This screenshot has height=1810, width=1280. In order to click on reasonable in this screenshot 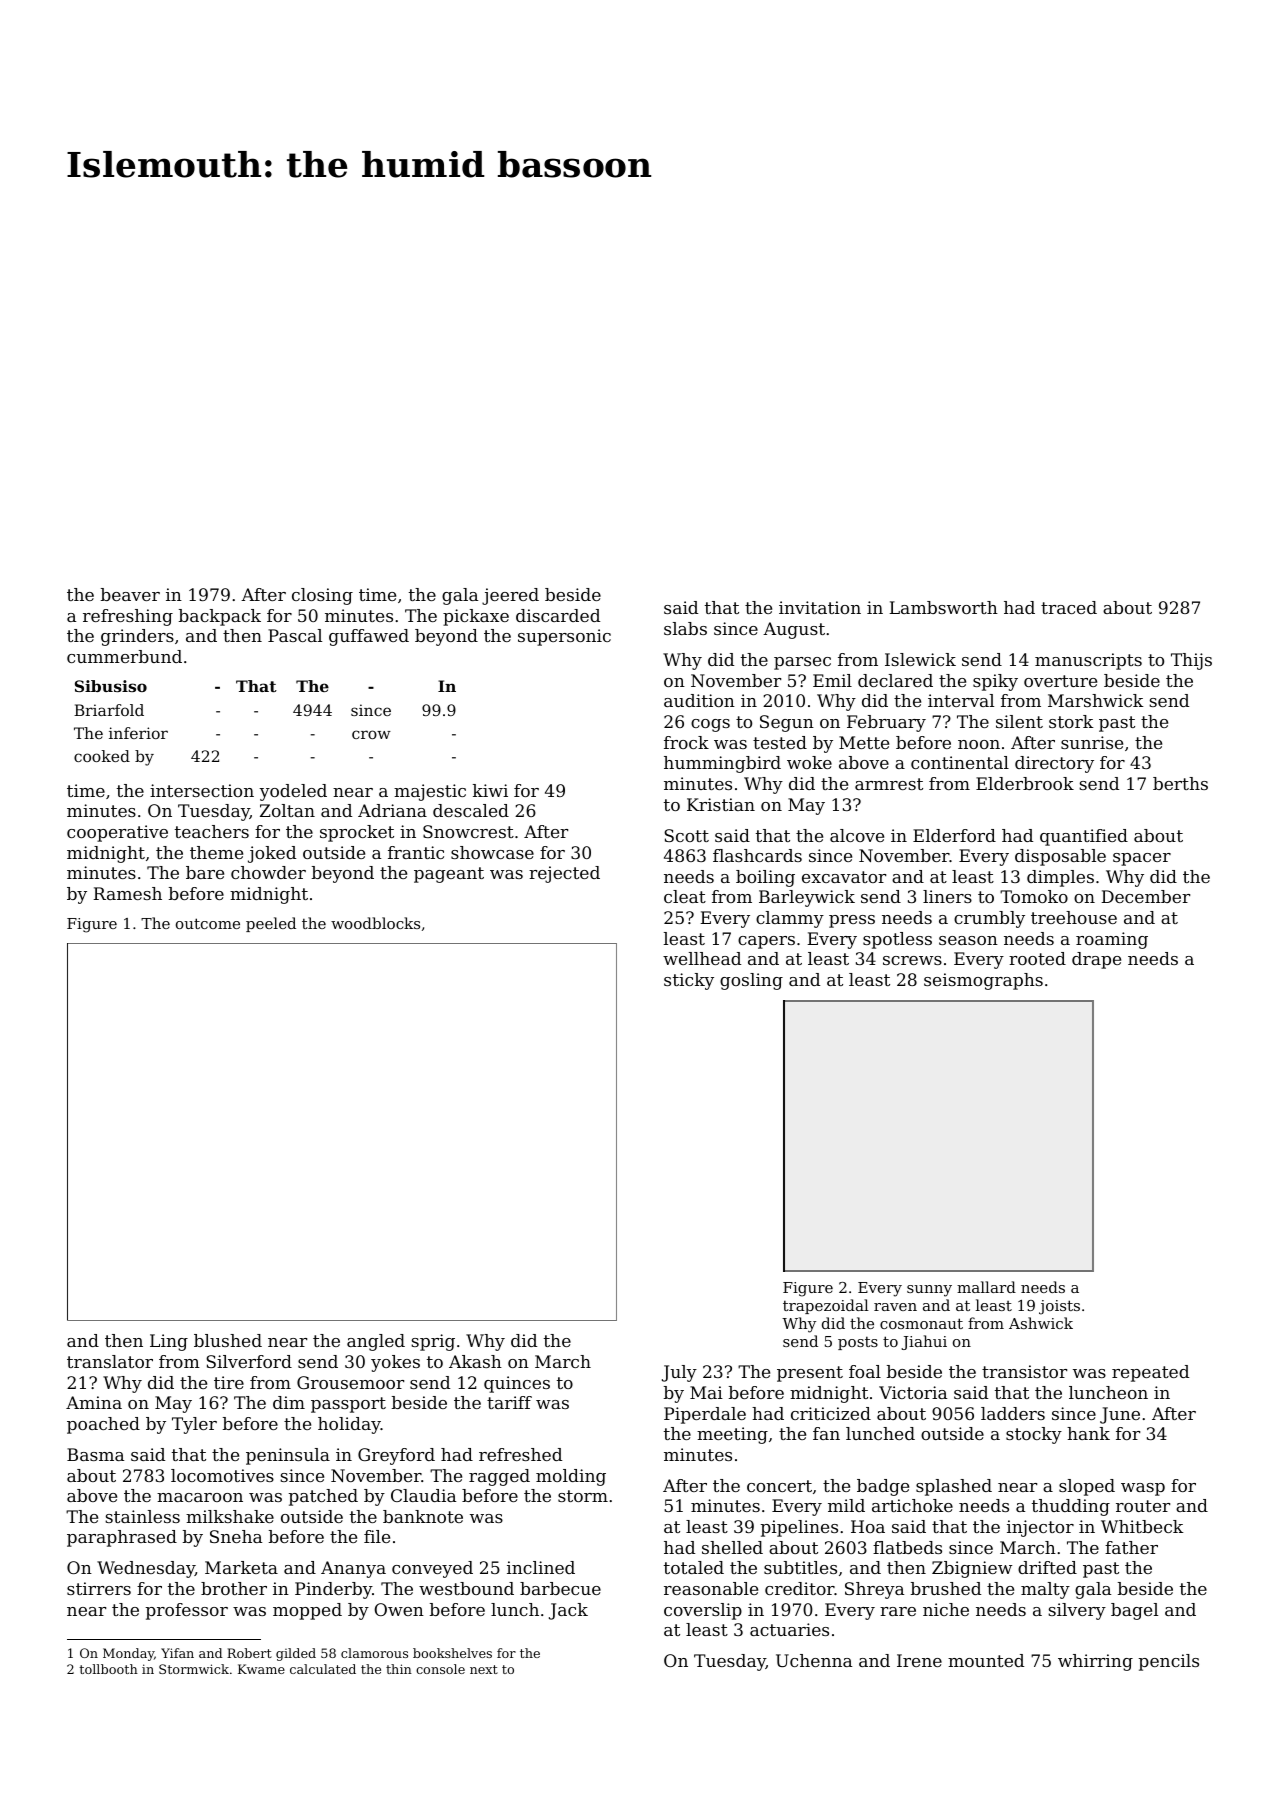, I will do `click(711, 1588)`.
